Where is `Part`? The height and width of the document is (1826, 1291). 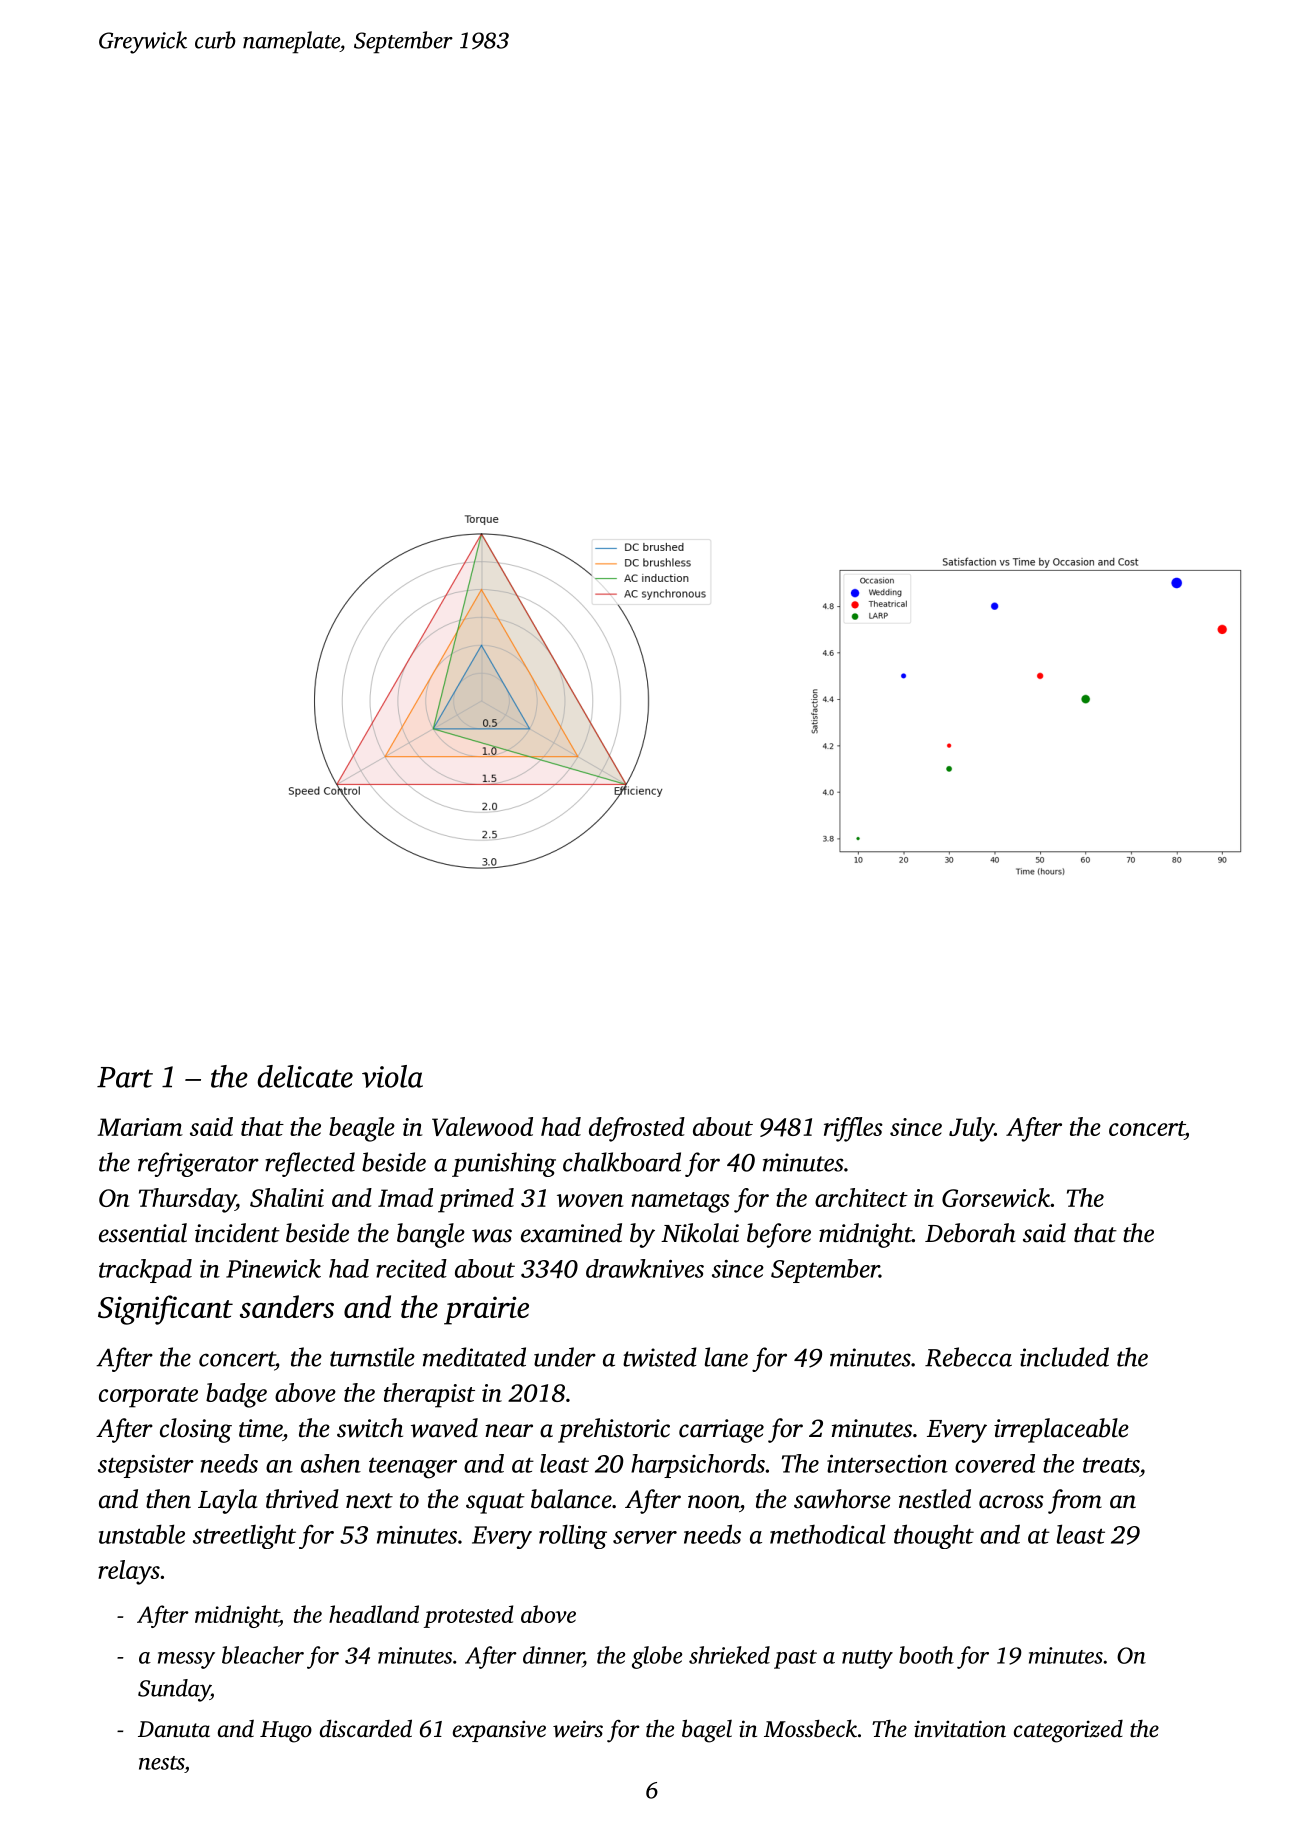 Part is located at coordinates (125, 1077).
